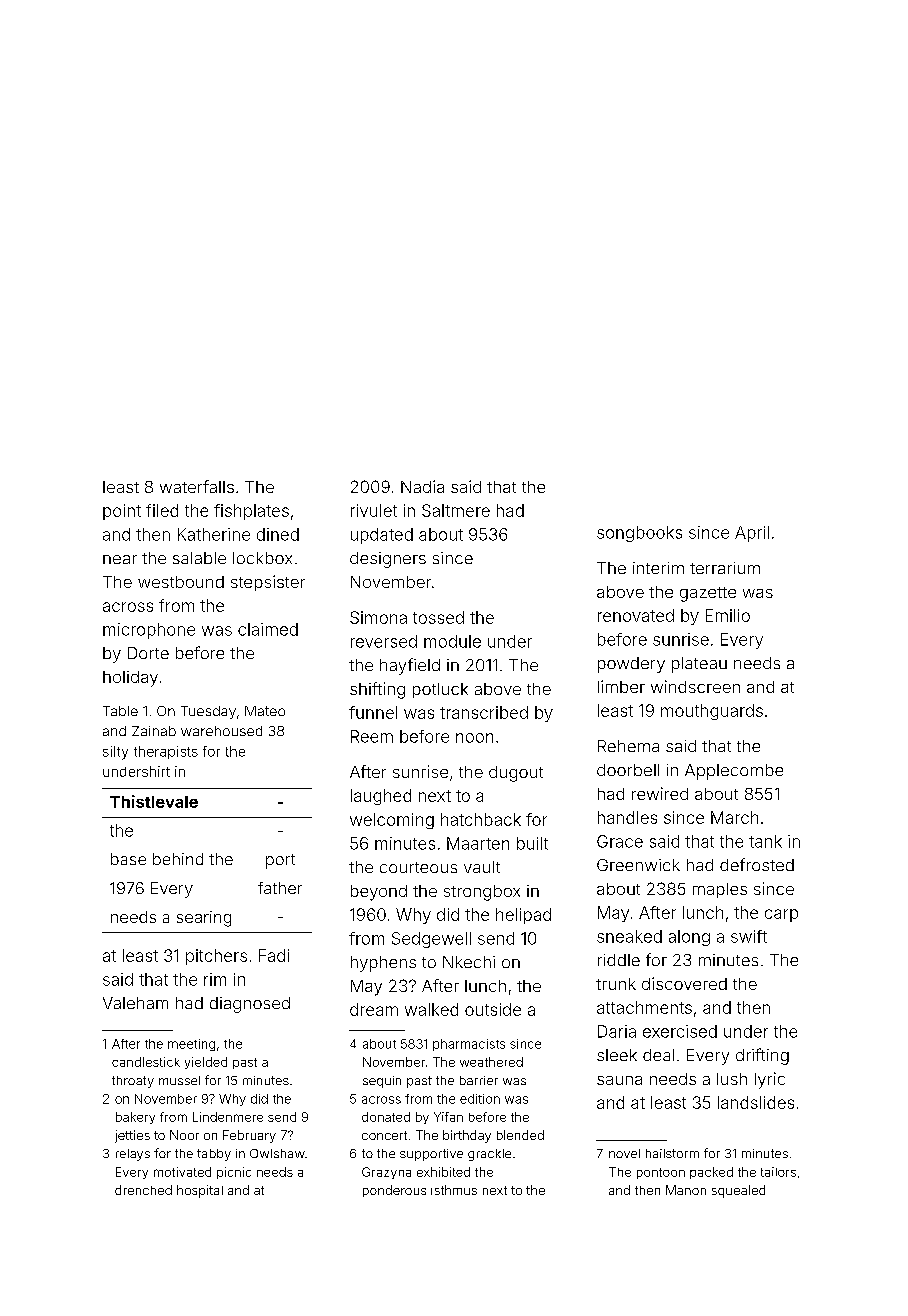 The image size is (908, 1316). Describe the element at coordinates (386, 1173) in the screenshot. I see `Grazyna` at that location.
